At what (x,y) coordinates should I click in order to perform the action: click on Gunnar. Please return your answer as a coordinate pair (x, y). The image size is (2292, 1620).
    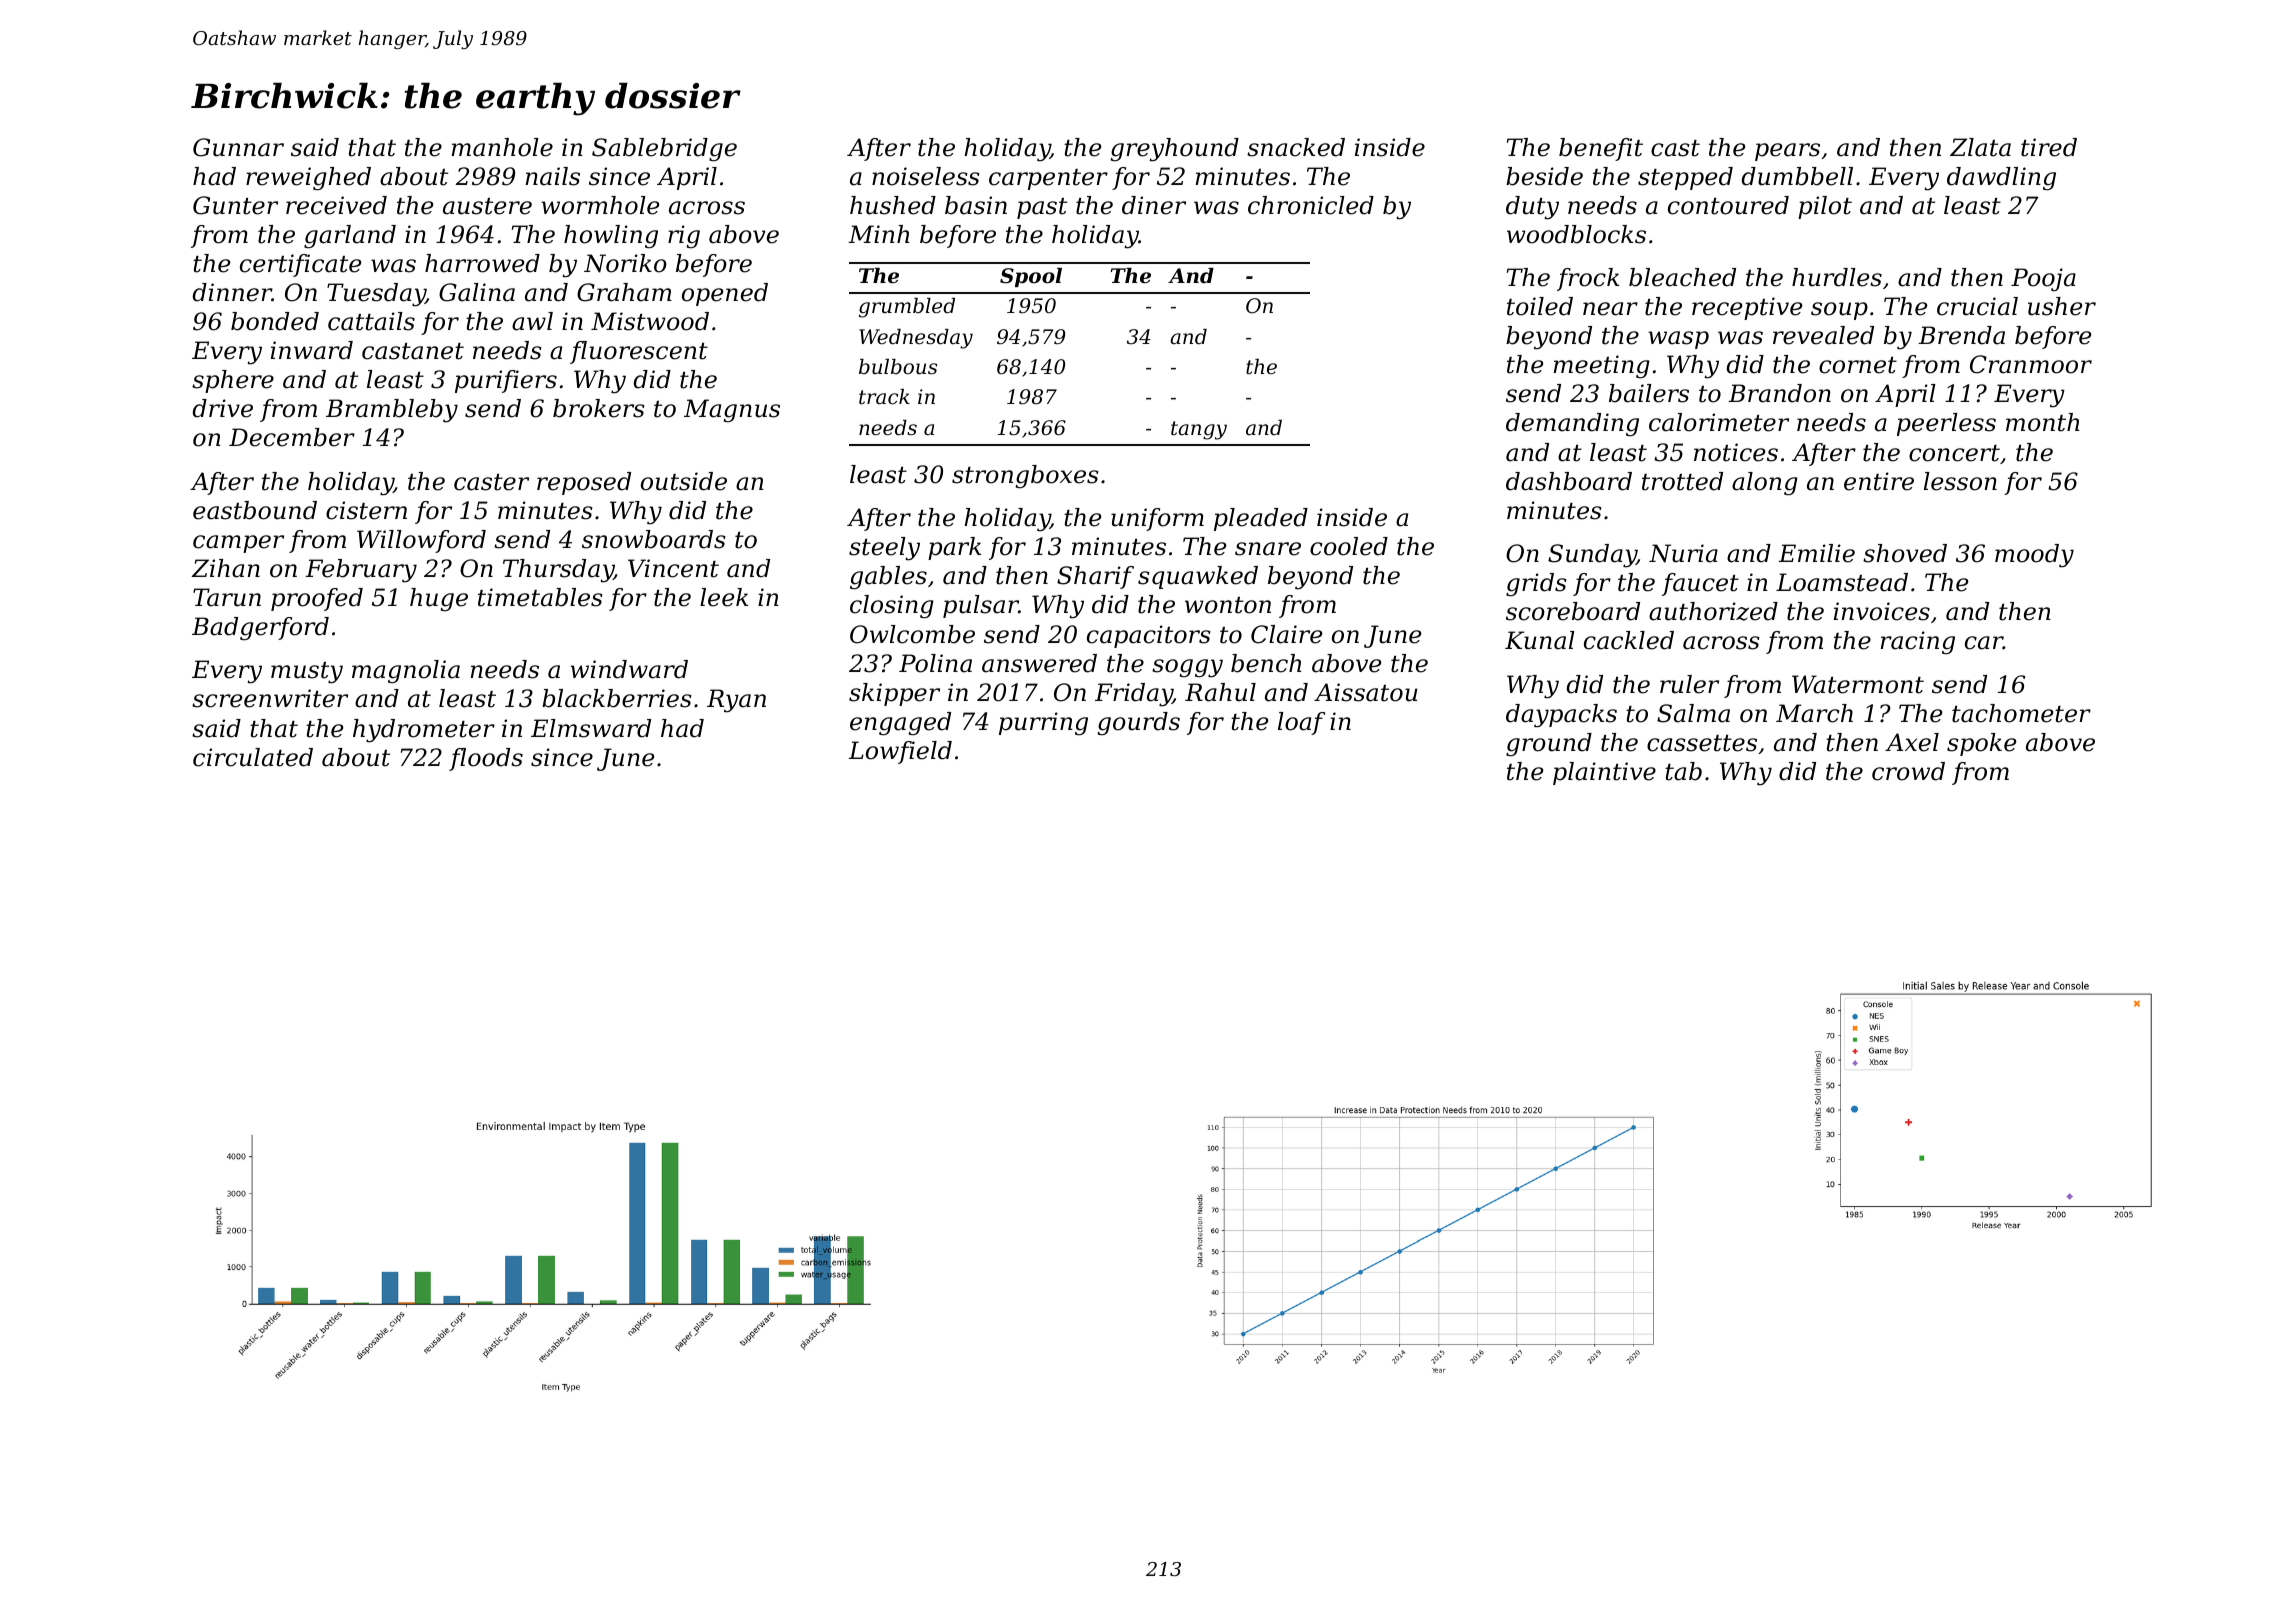
    Looking at the image, I should click on (238, 147).
